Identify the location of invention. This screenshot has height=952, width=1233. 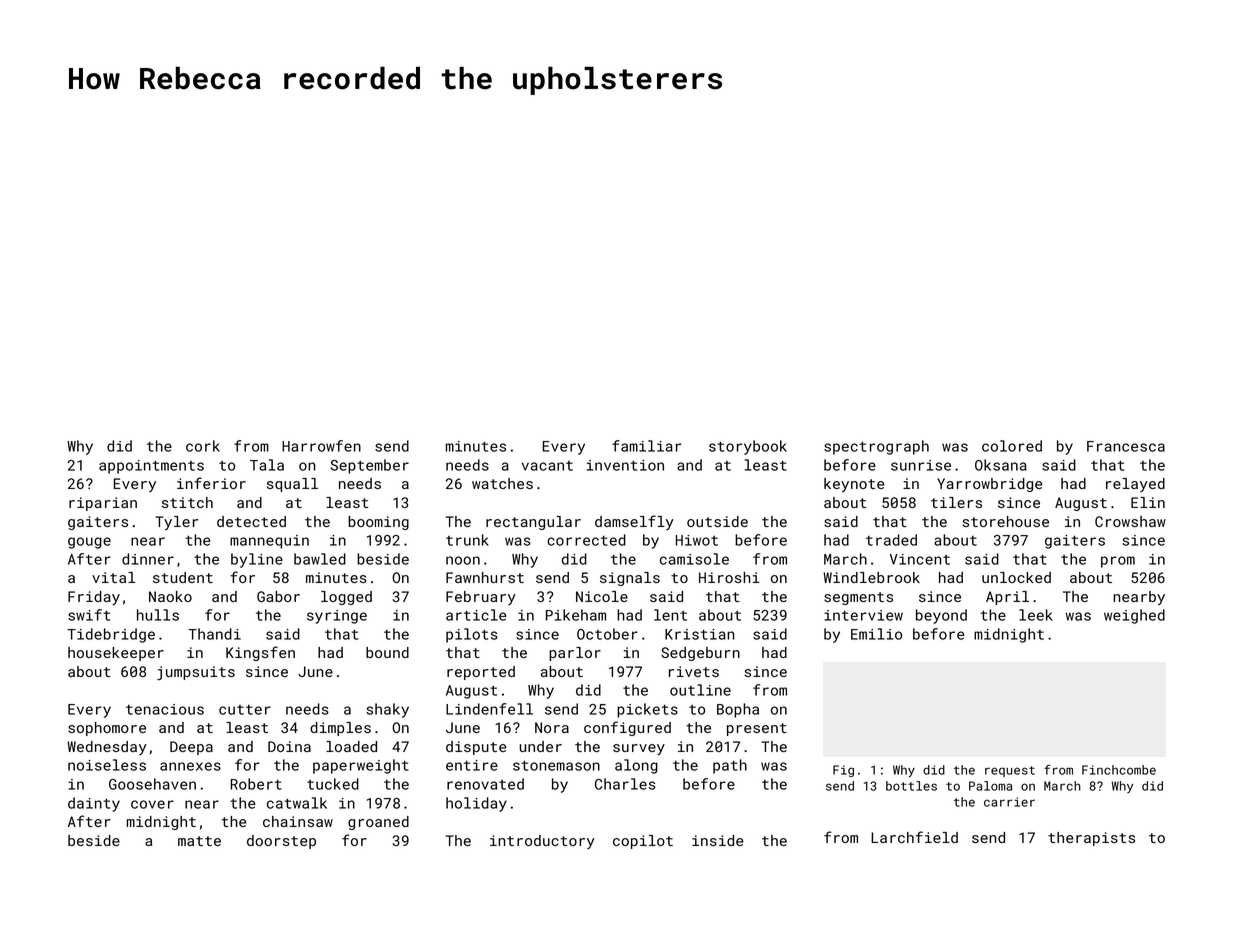
(625, 465).
